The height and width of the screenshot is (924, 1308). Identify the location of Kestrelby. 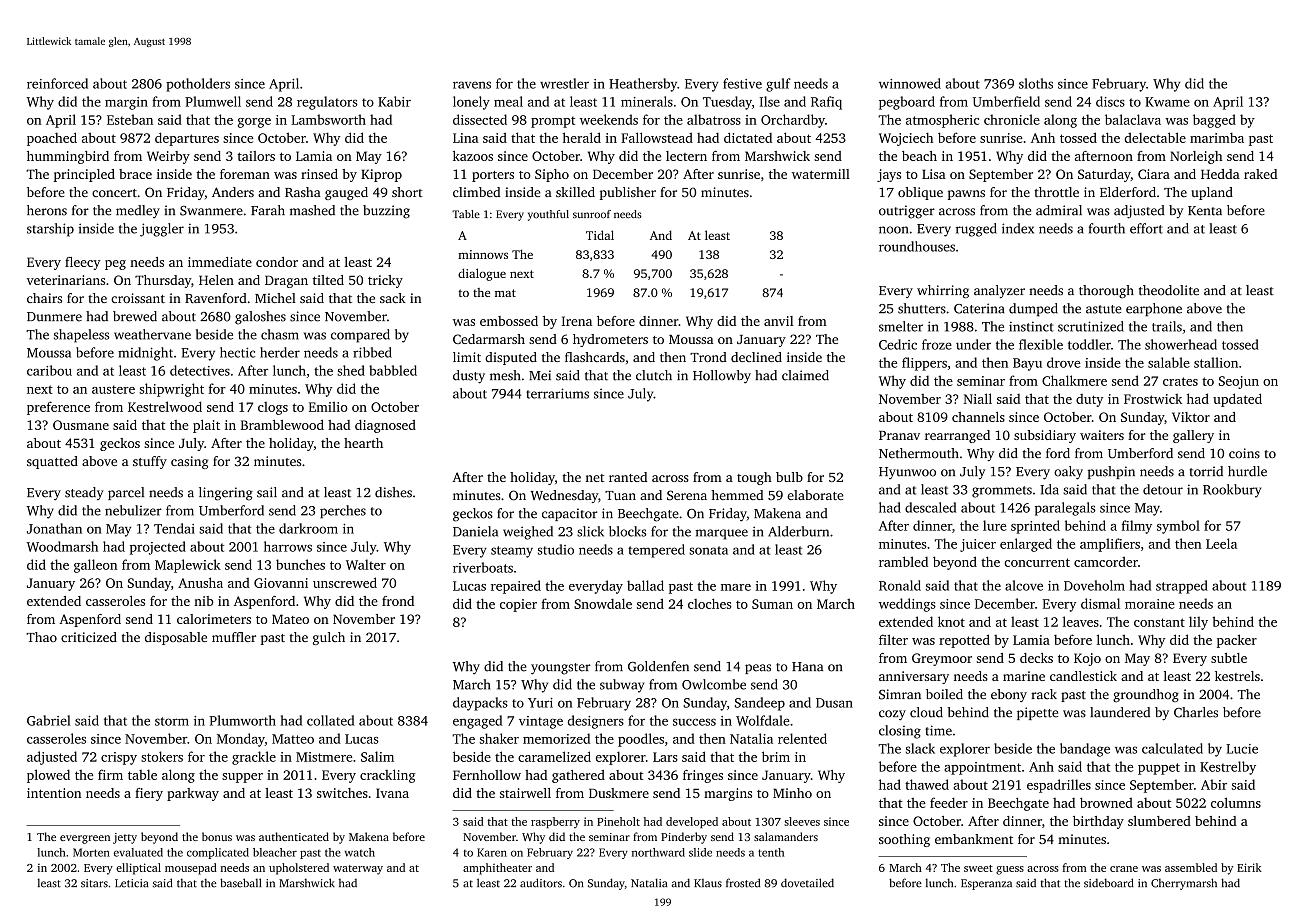
(1228, 768).
